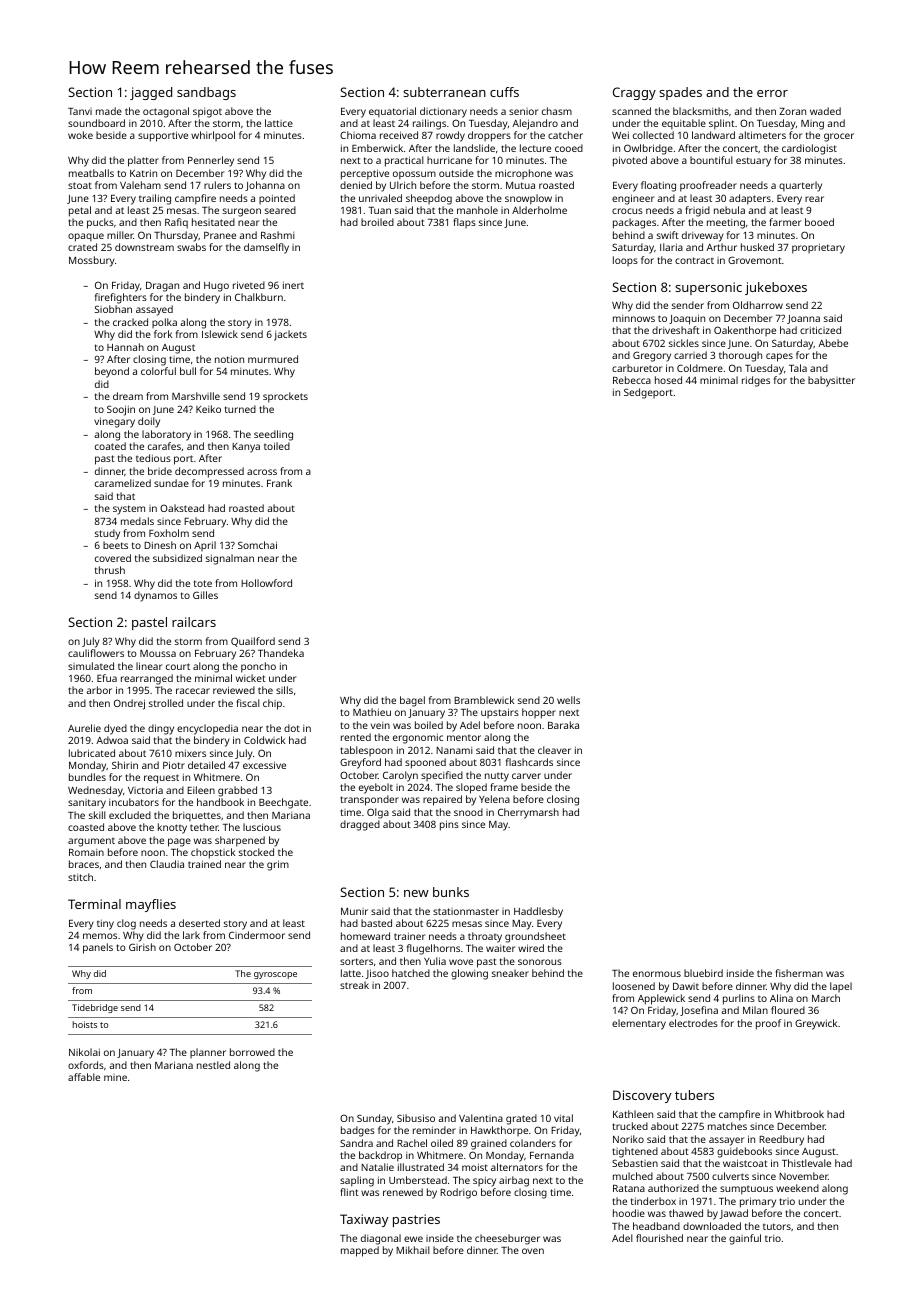  What do you see at coordinates (568, 700) in the screenshot?
I see `wells` at bounding box center [568, 700].
